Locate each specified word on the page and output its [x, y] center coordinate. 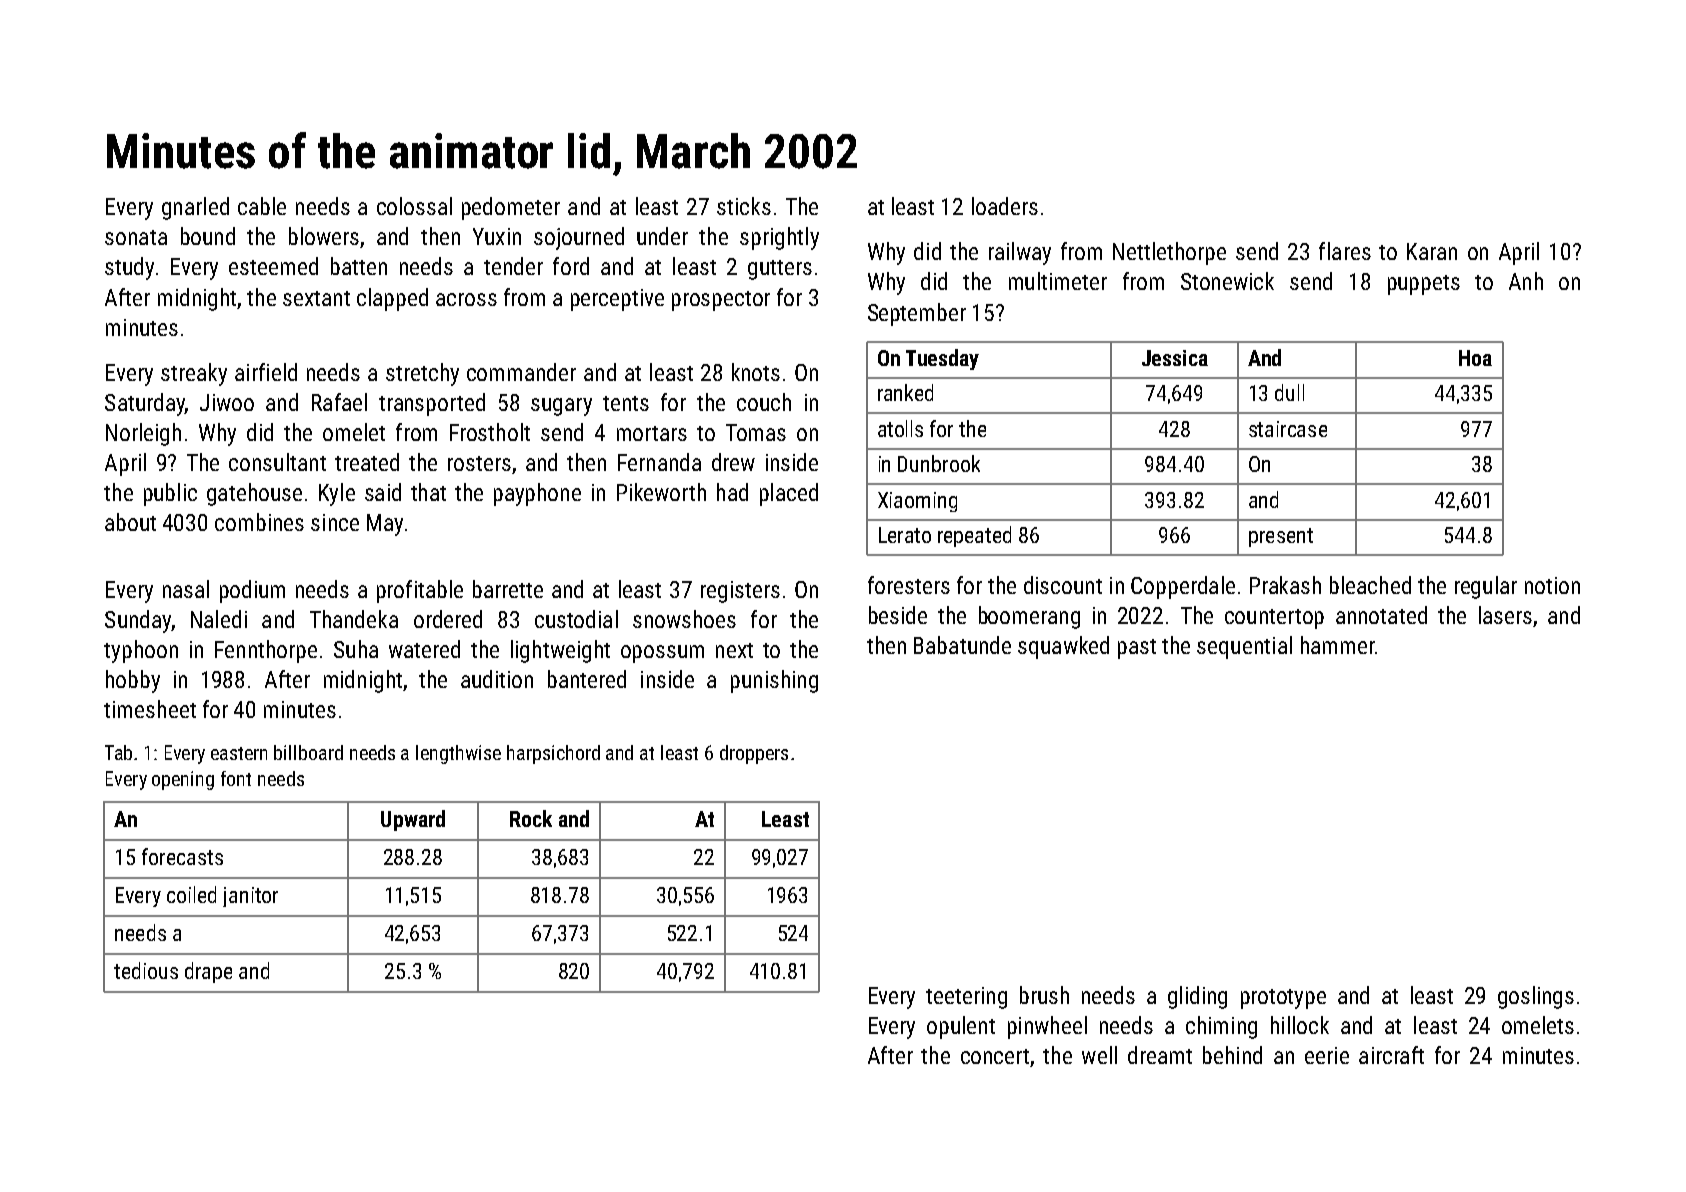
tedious [146, 970]
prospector [721, 301]
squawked [1063, 647]
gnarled [195, 208]
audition [497, 679]
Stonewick [1227, 281]
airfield [266, 372]
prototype [1283, 999]
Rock [531, 818]
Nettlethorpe [1169, 253]
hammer [1338, 645]
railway [1020, 253]
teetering [966, 998]
